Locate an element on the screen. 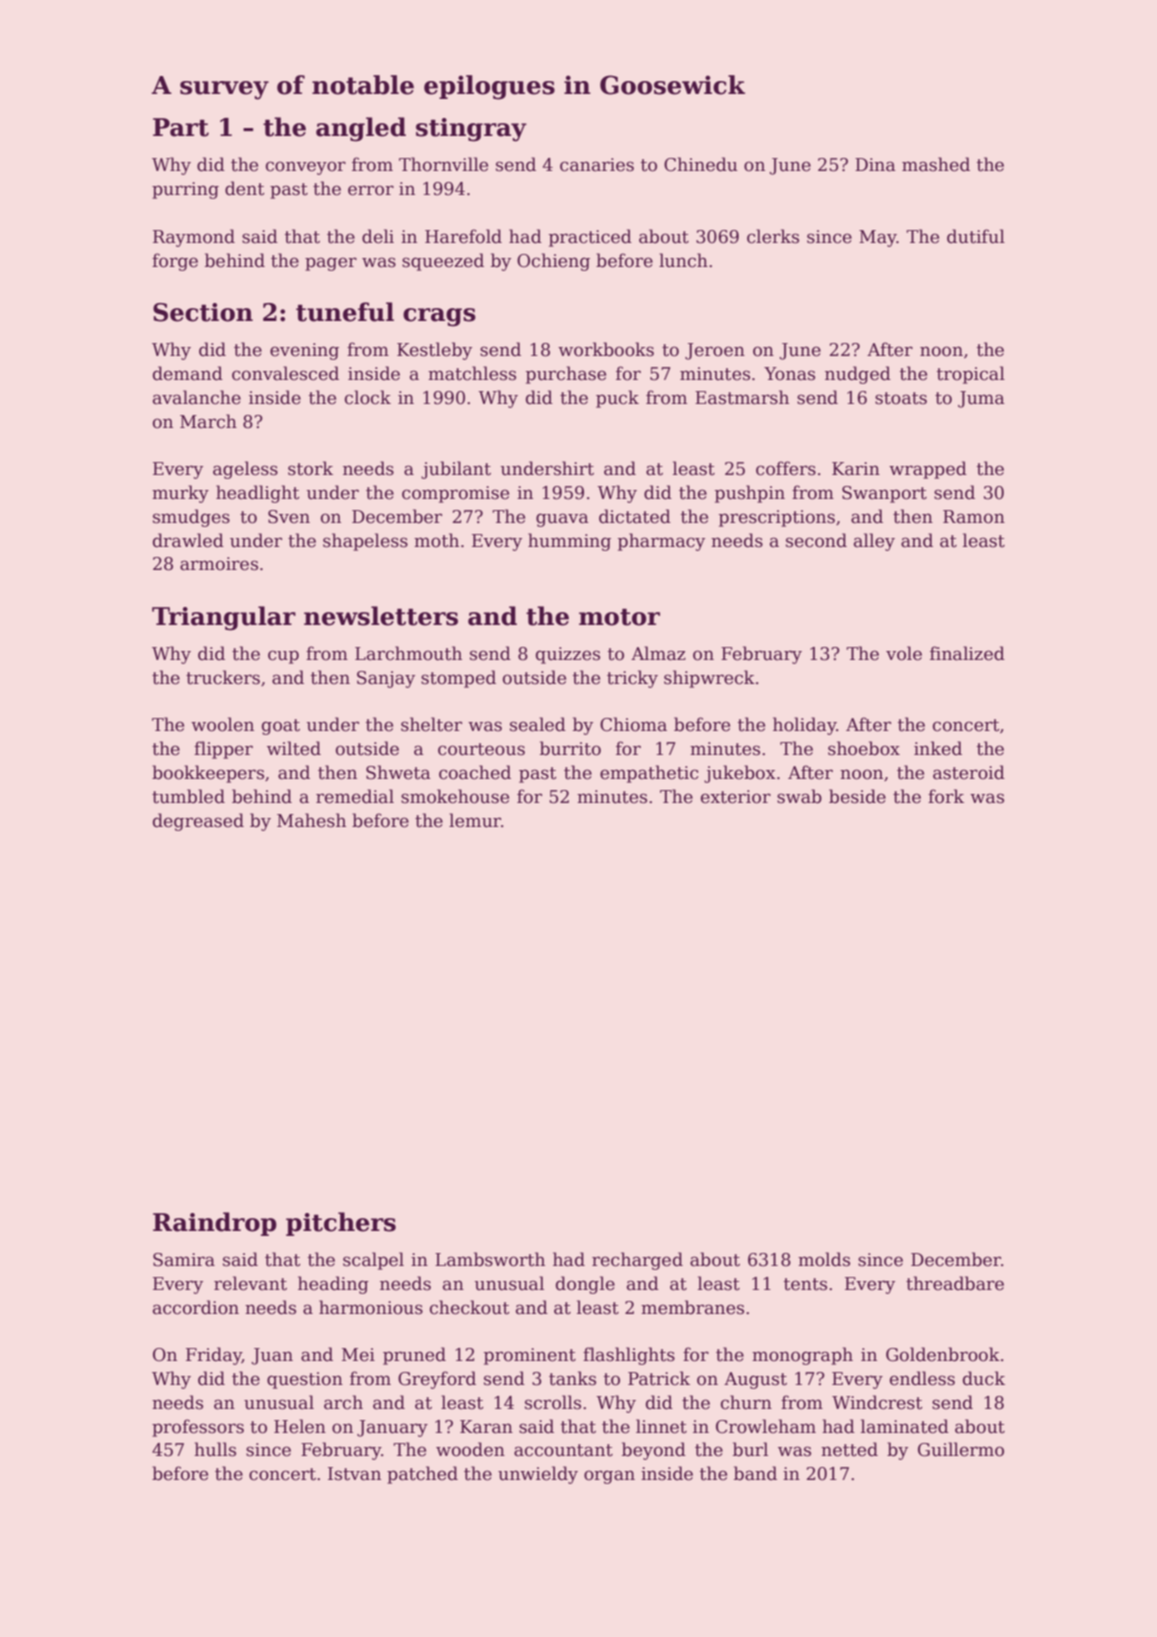 This screenshot has height=1637, width=1157. Yonas is located at coordinates (789, 374).
